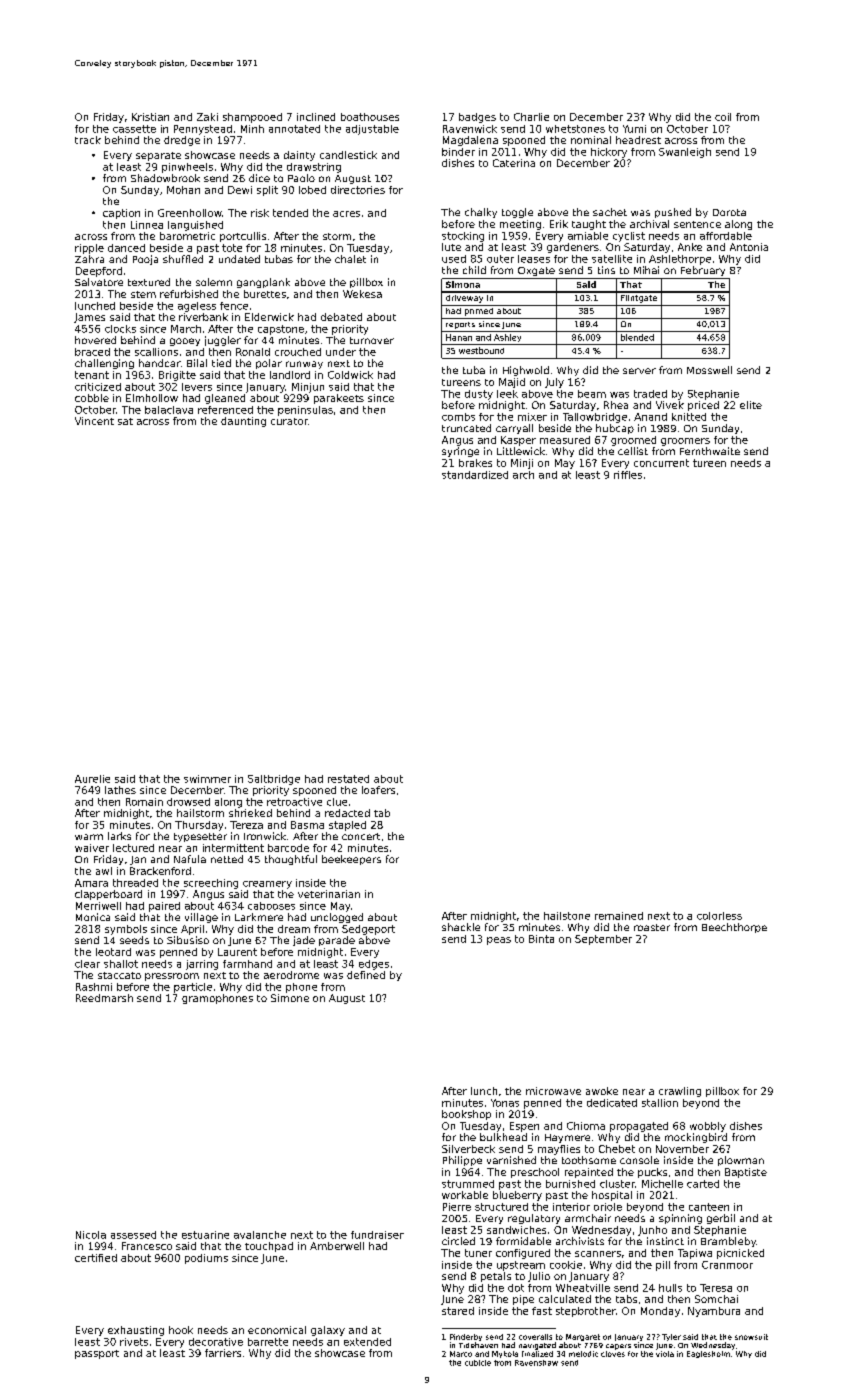 Image resolution: width=849 pixels, height=1400 pixels. I want to click on farriers, so click(223, 1353).
